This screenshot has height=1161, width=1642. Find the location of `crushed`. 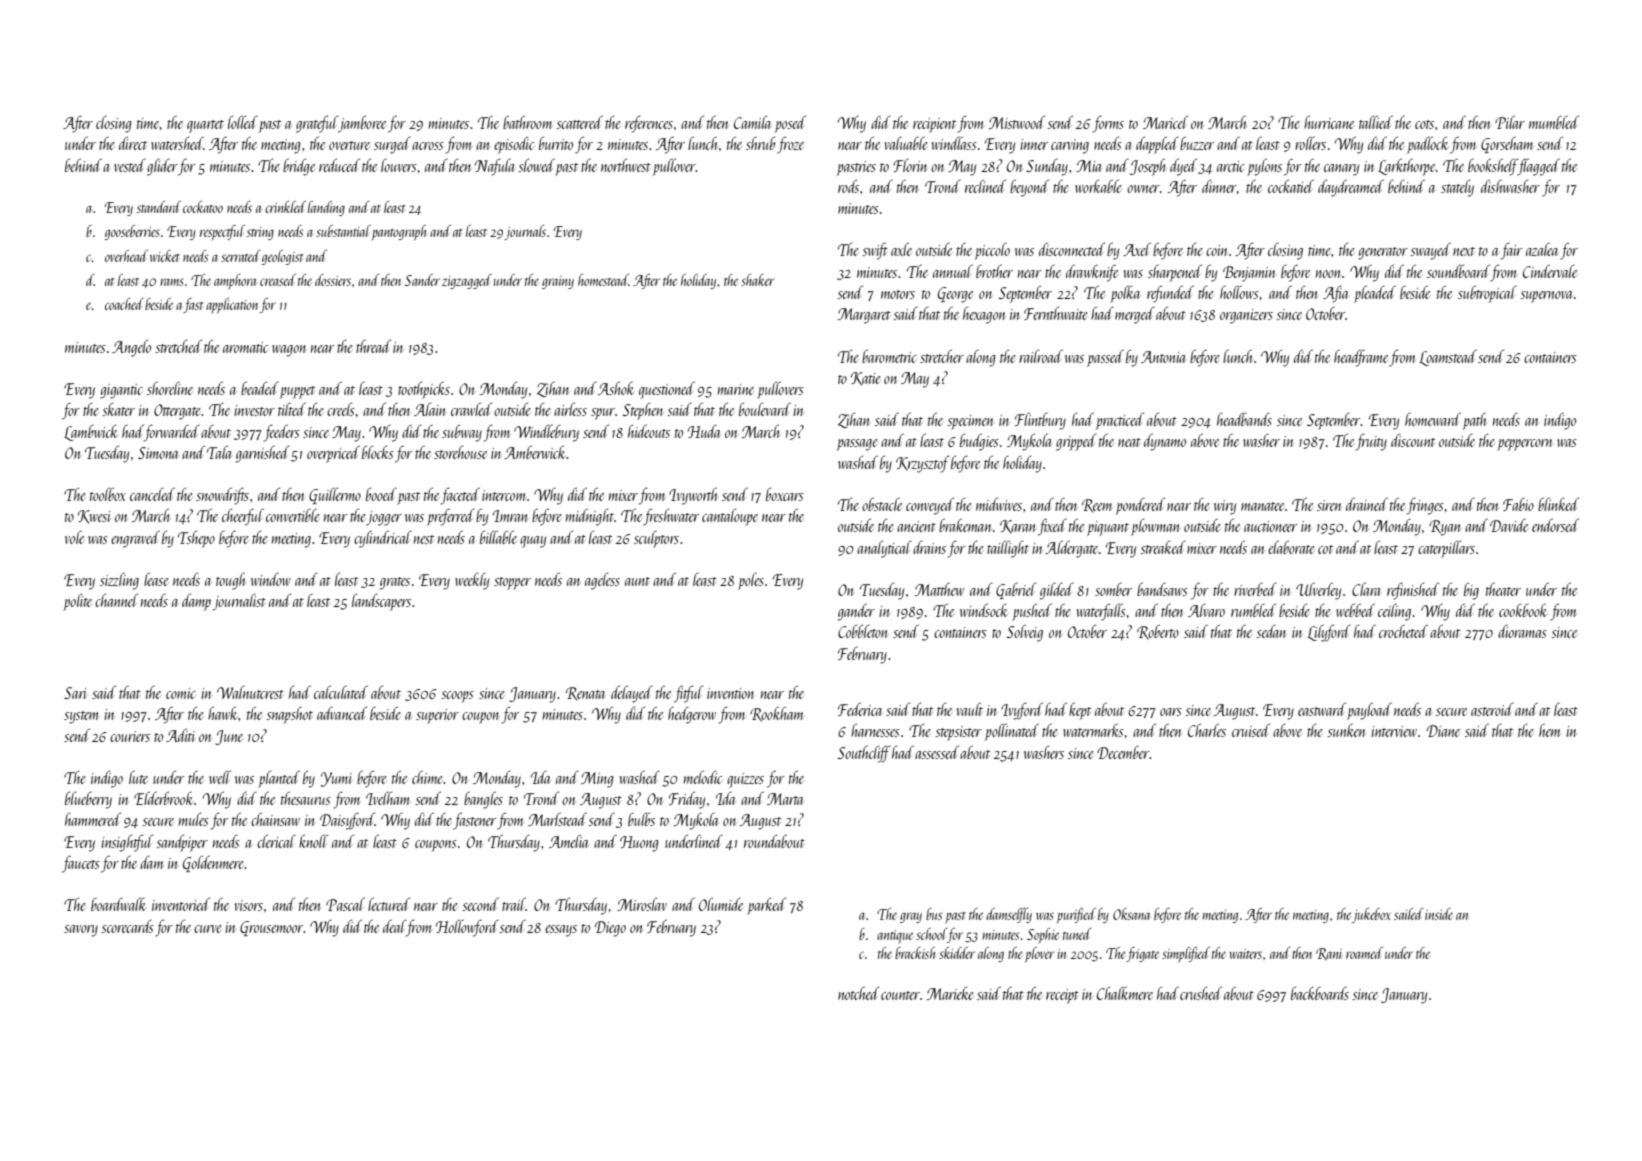

crushed is located at coordinates (1201, 993).
